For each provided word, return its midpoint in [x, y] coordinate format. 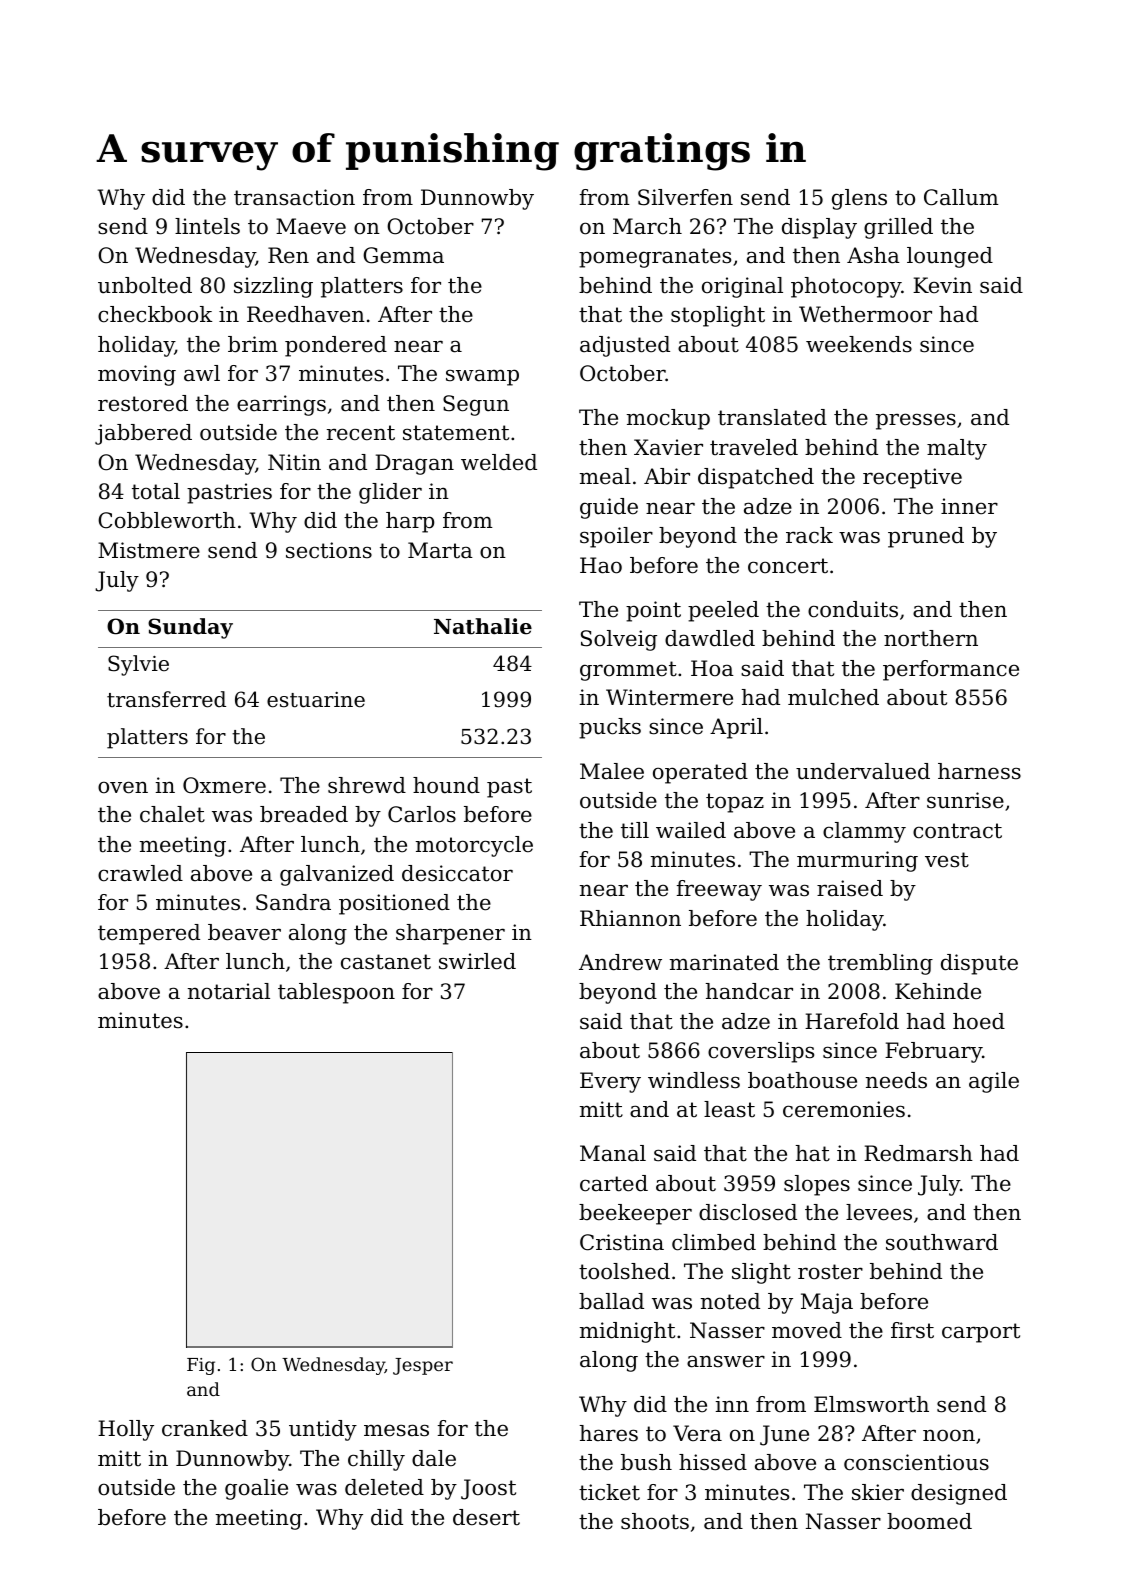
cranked [205, 1428]
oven [123, 787]
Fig [201, 1366]
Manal [613, 1153]
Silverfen [685, 197]
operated [700, 773]
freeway [719, 890]
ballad [611, 1301]
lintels [207, 226]
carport [981, 1333]
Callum [961, 197]
